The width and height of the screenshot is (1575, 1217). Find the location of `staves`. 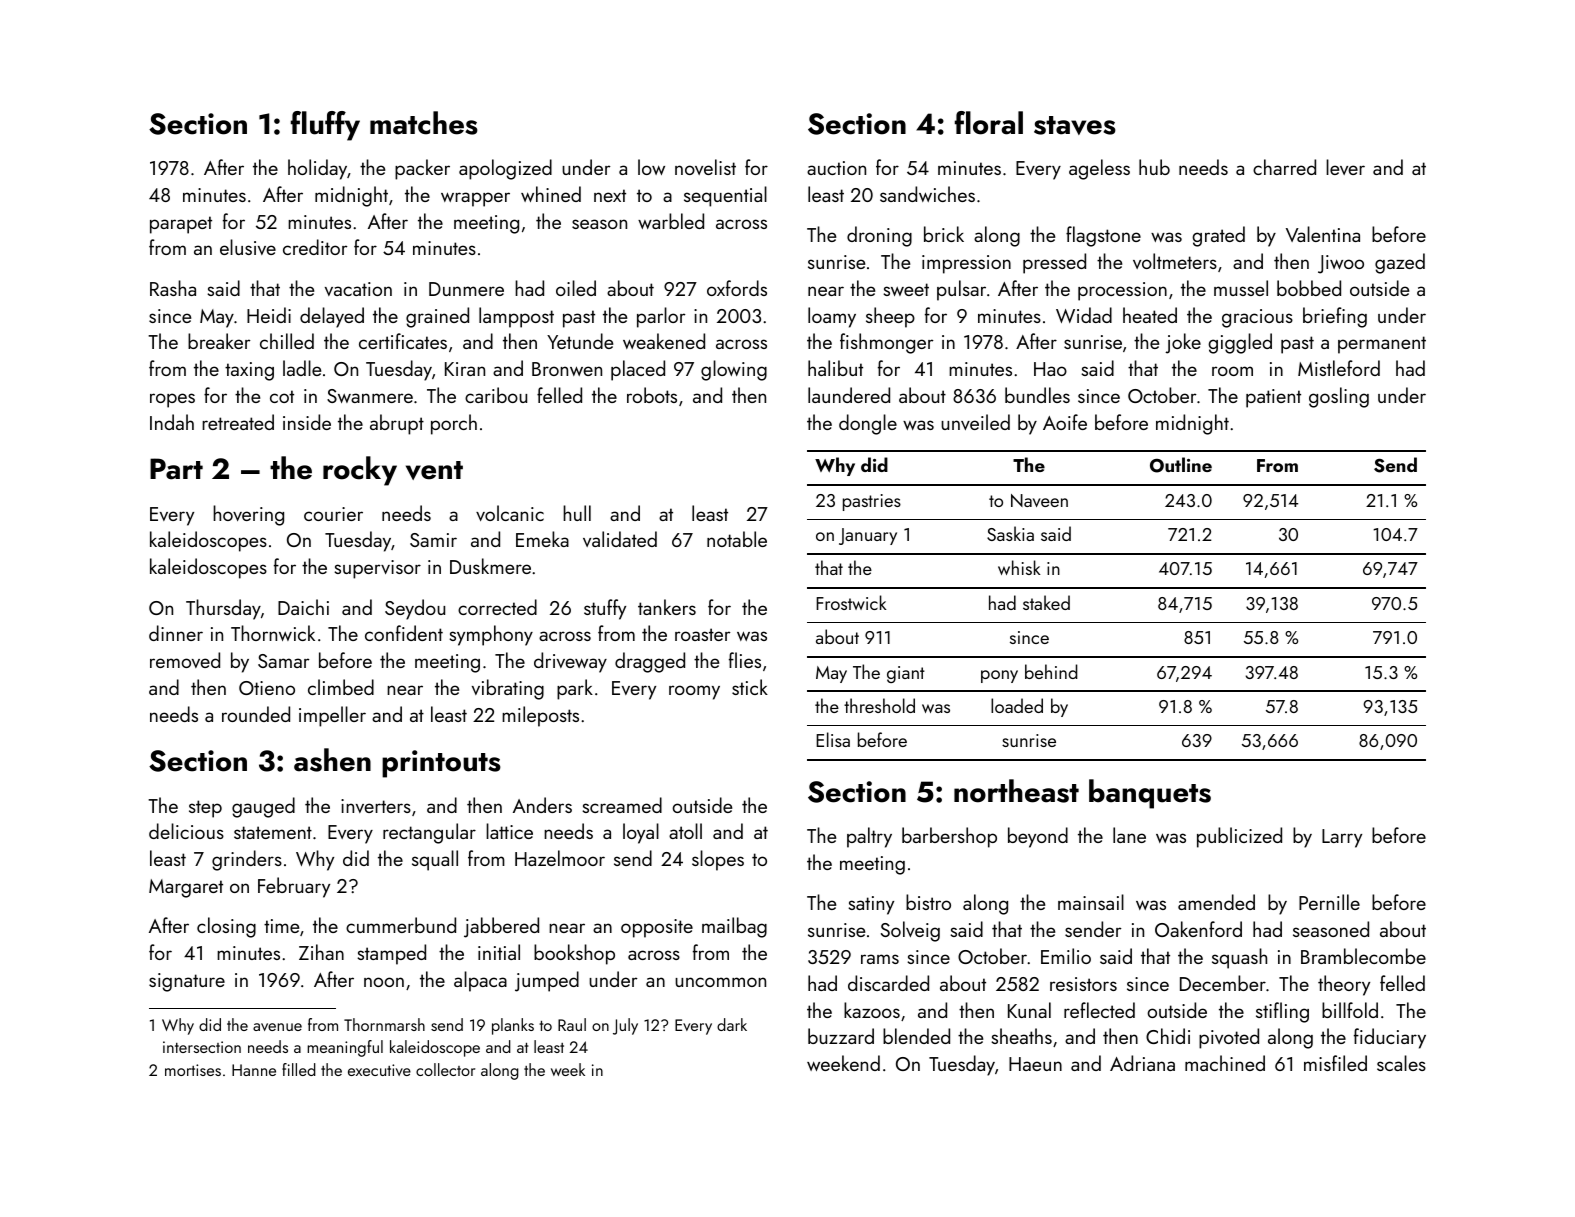

staves is located at coordinates (1075, 125).
